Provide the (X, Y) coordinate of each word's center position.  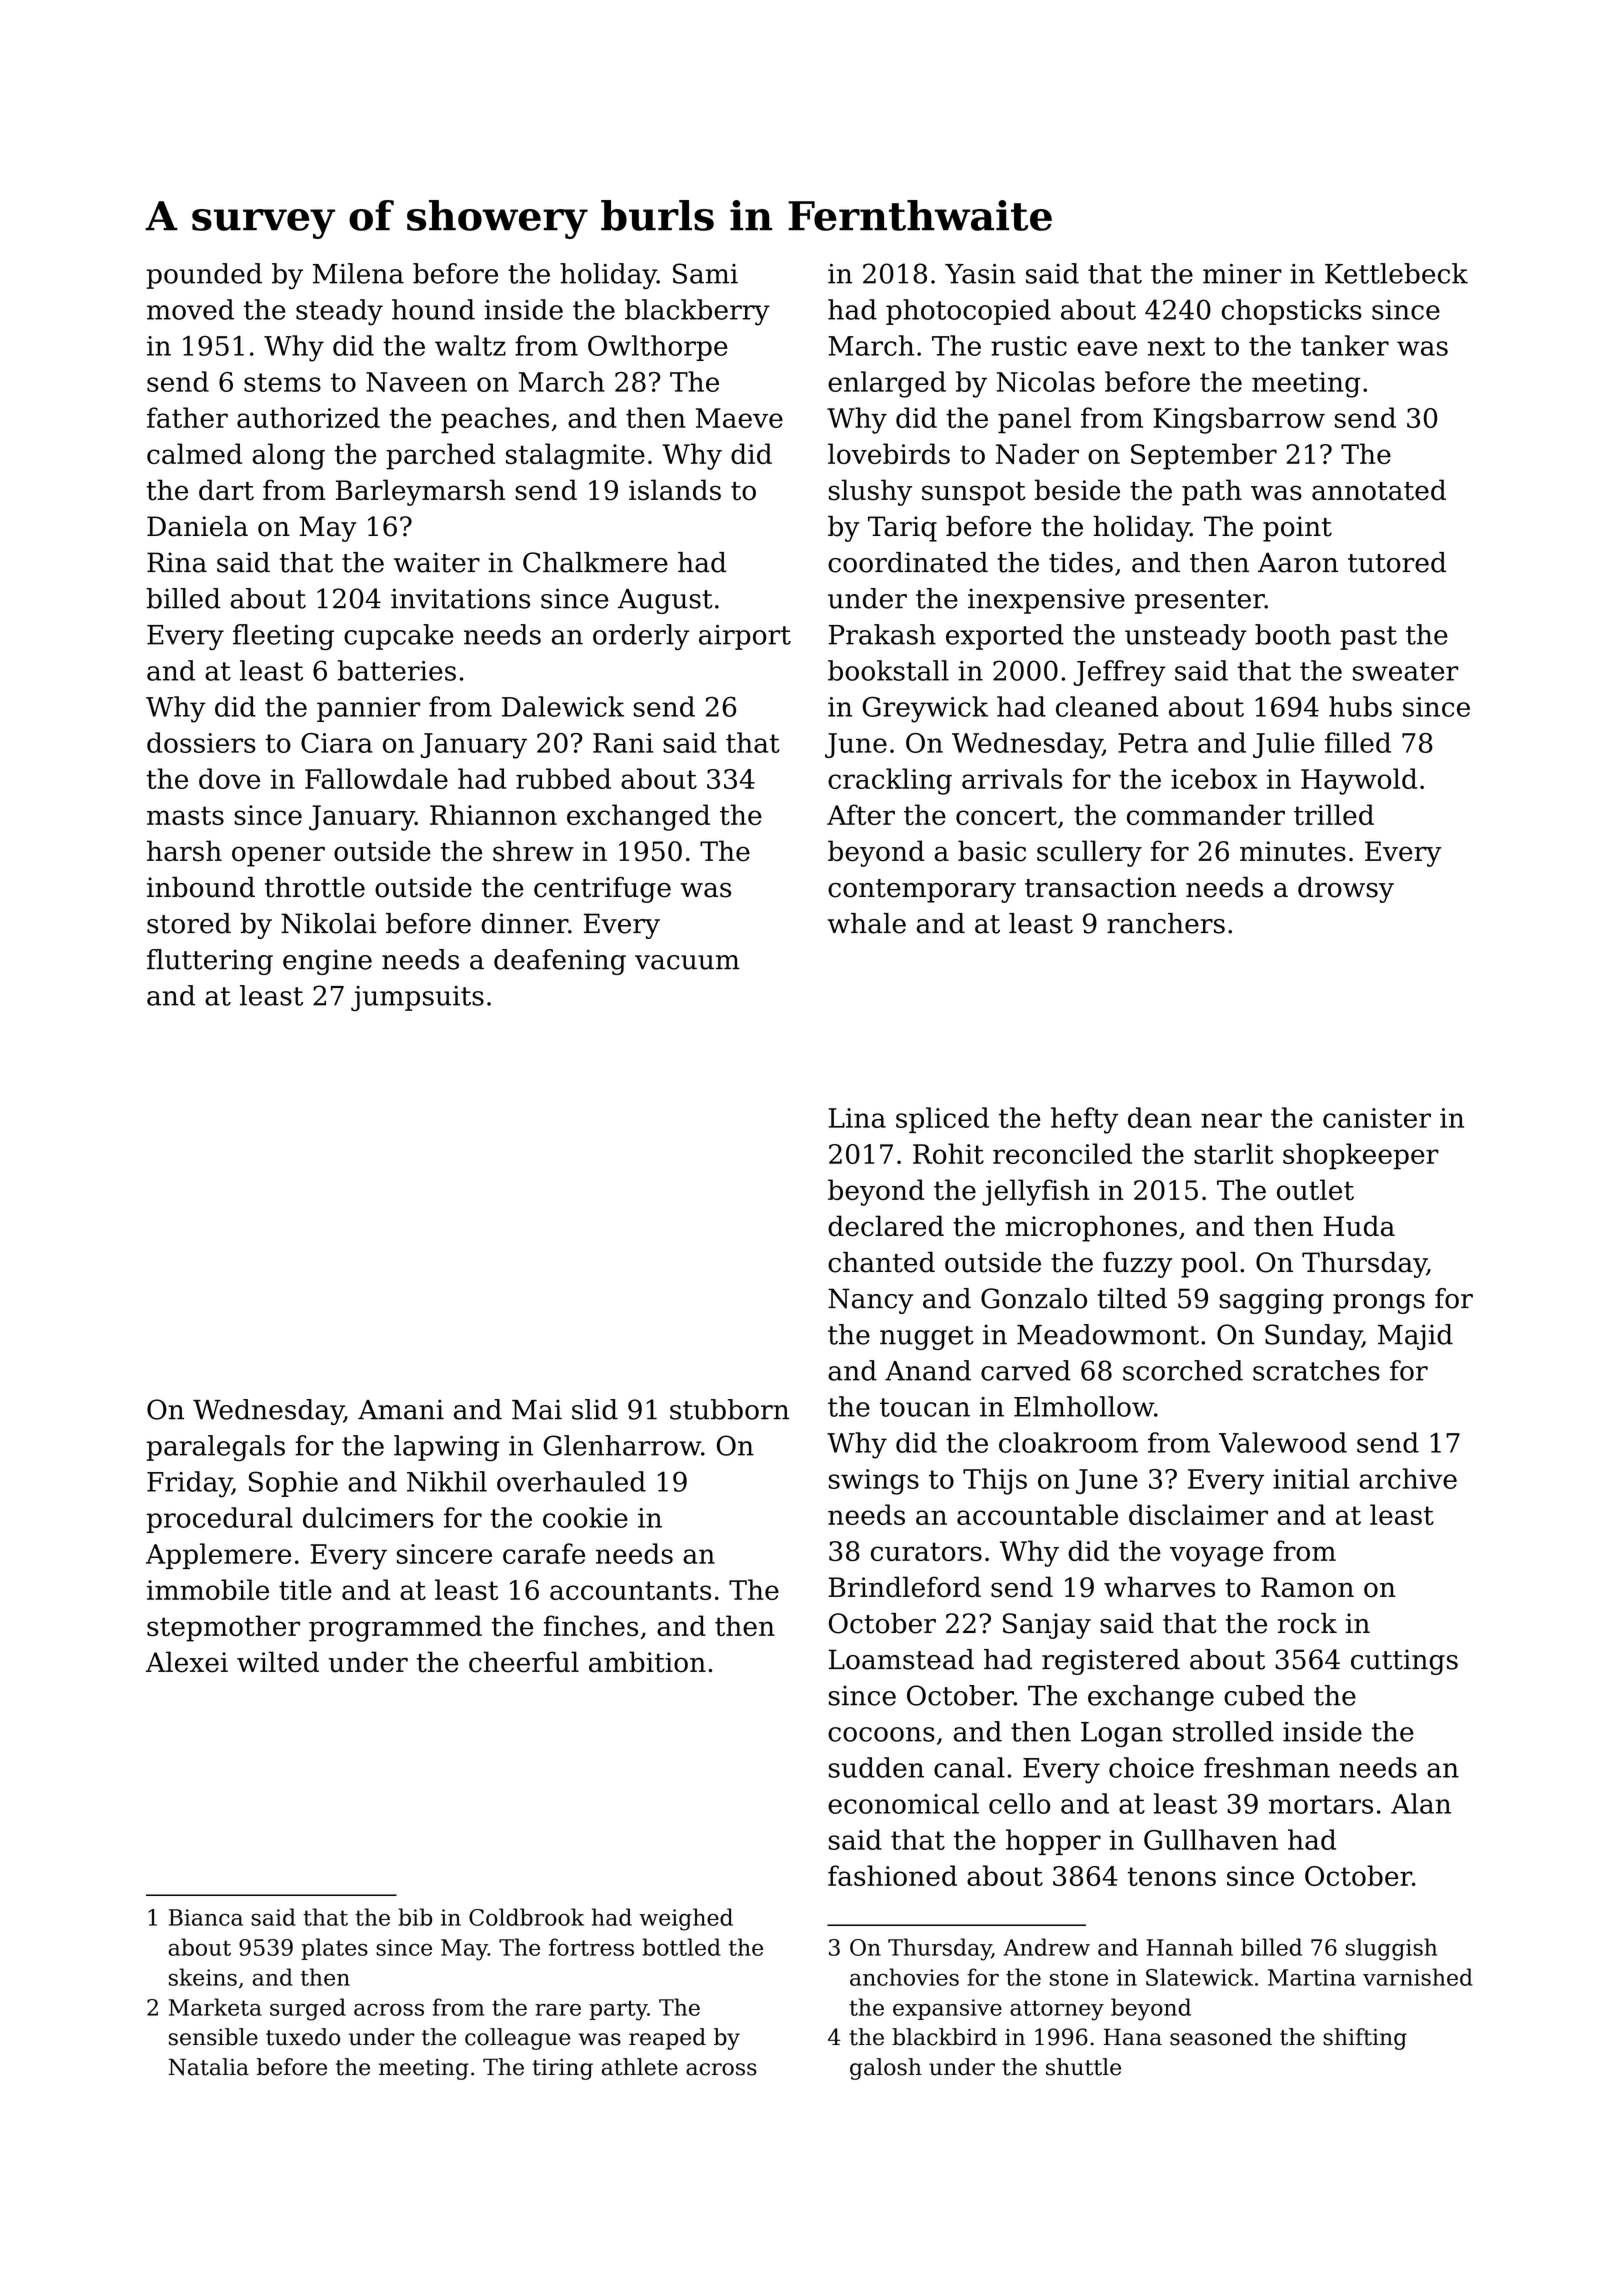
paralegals (216, 1448)
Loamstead (901, 1659)
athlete (639, 2067)
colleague (518, 2039)
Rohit (948, 1153)
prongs (1379, 1304)
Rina (177, 562)
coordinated (908, 562)
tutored (1397, 562)
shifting (1365, 2039)
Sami (705, 273)
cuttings (1404, 1662)
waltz (470, 345)
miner (1242, 274)
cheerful (524, 1662)
